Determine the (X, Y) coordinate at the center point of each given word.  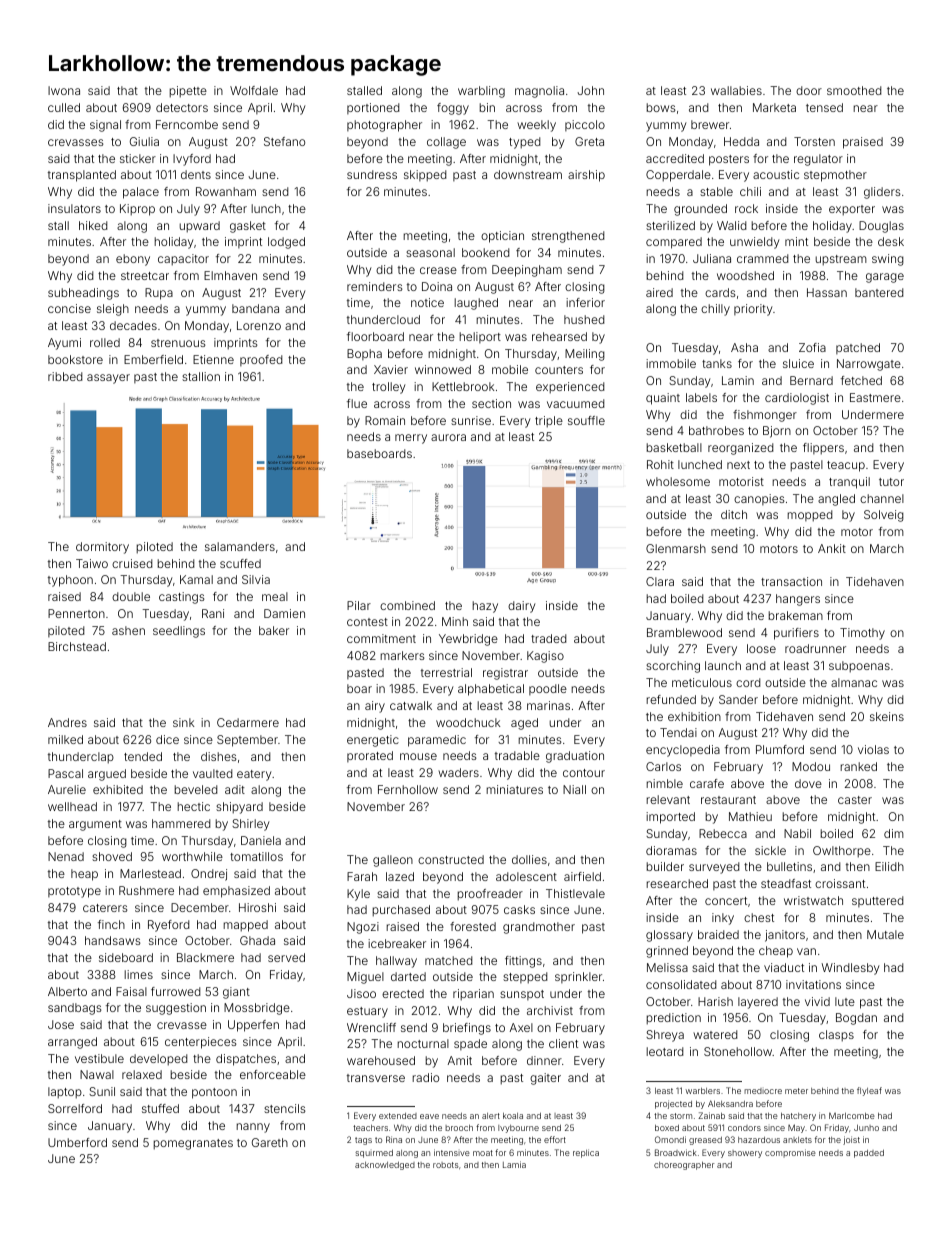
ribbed (65, 376)
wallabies (736, 90)
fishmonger (765, 416)
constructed (451, 859)
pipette (188, 92)
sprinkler (578, 977)
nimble (664, 783)
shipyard (239, 808)
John (590, 90)
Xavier (391, 369)
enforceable (273, 1074)
